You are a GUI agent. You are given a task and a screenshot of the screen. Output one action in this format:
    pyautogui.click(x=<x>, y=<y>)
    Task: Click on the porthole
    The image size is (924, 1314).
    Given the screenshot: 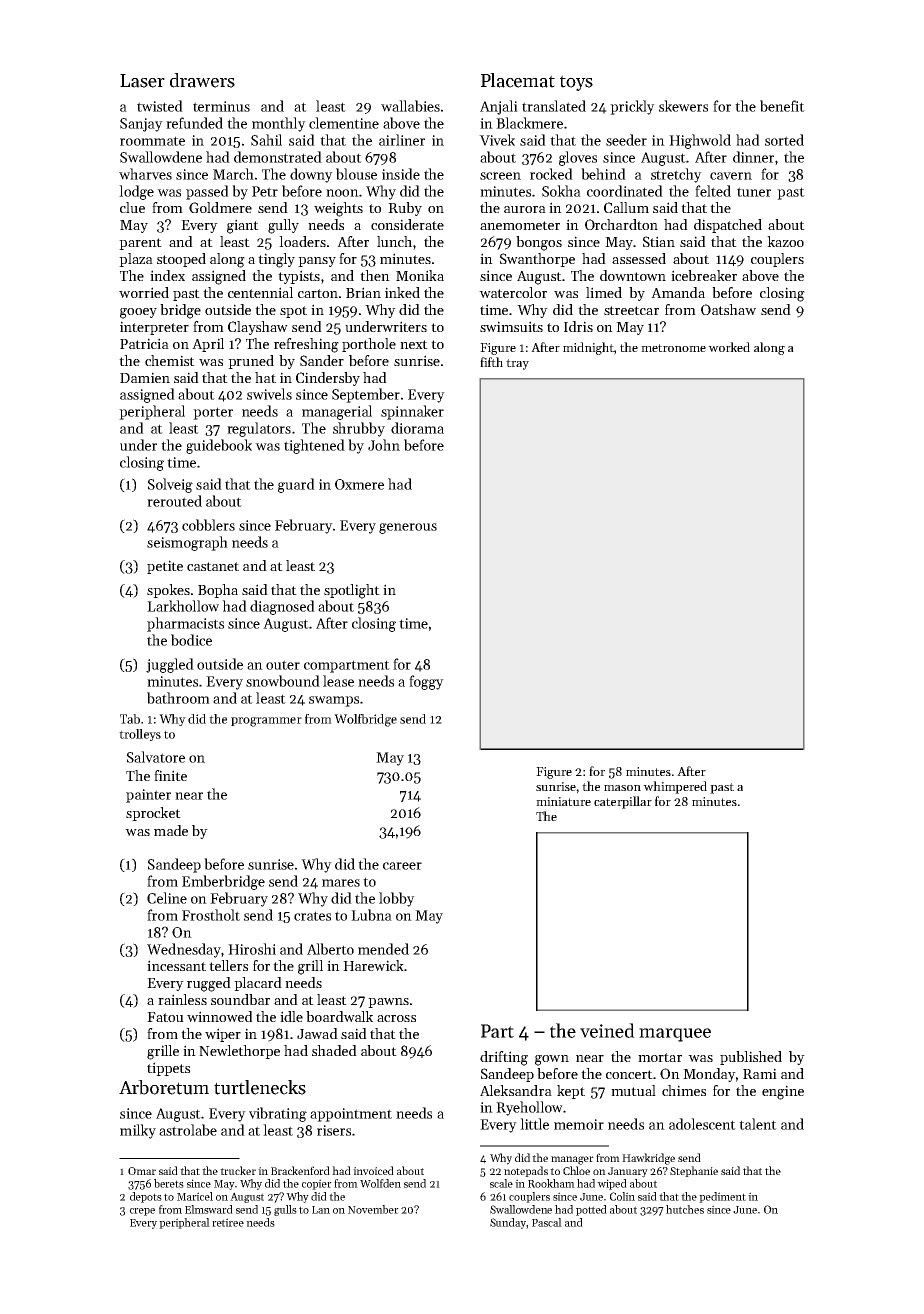 What is the action you would take?
    pyautogui.click(x=369, y=345)
